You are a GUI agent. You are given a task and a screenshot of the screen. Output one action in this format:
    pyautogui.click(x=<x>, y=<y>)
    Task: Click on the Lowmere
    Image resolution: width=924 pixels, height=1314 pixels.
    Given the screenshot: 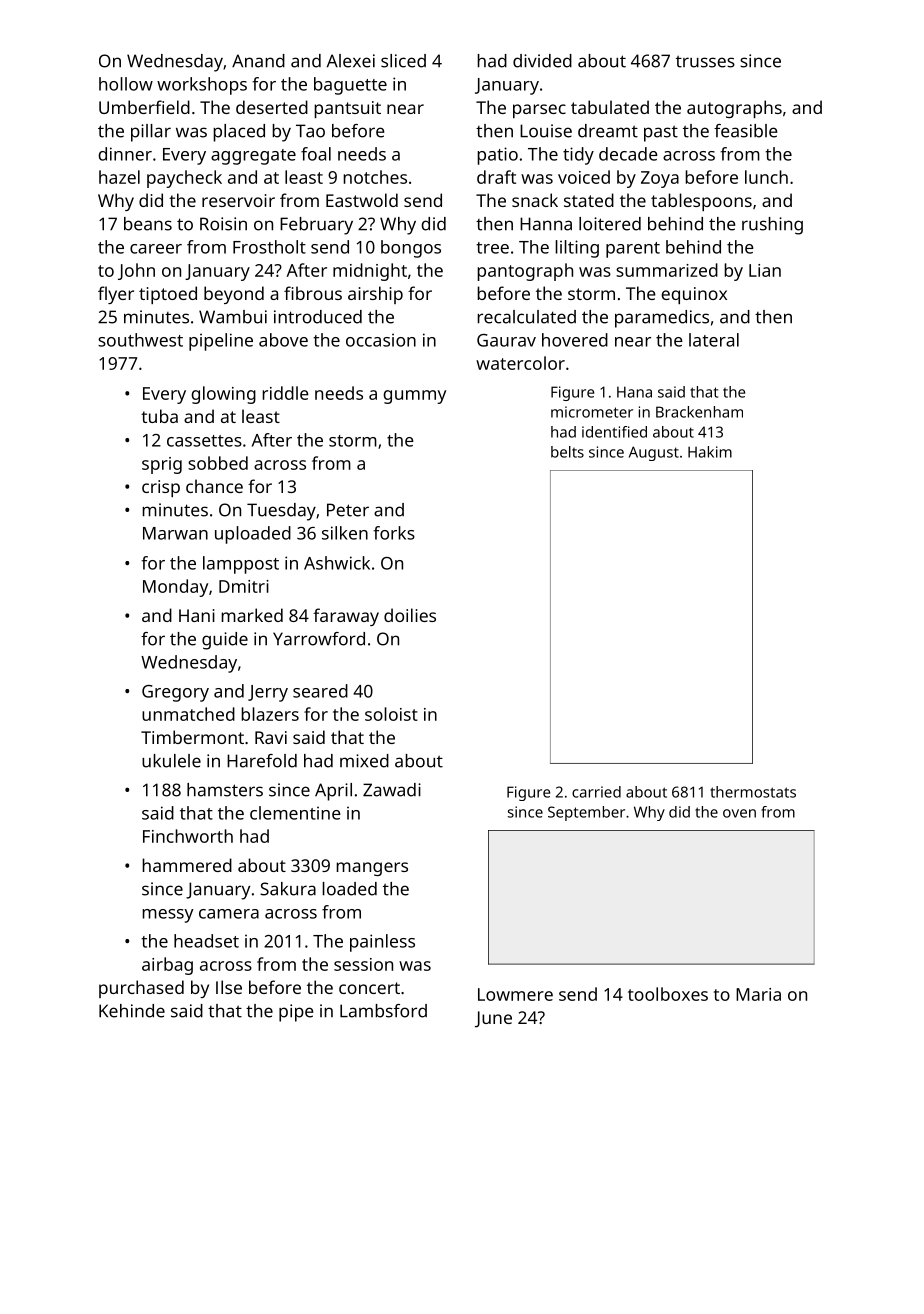 What is the action you would take?
    pyautogui.click(x=515, y=994)
